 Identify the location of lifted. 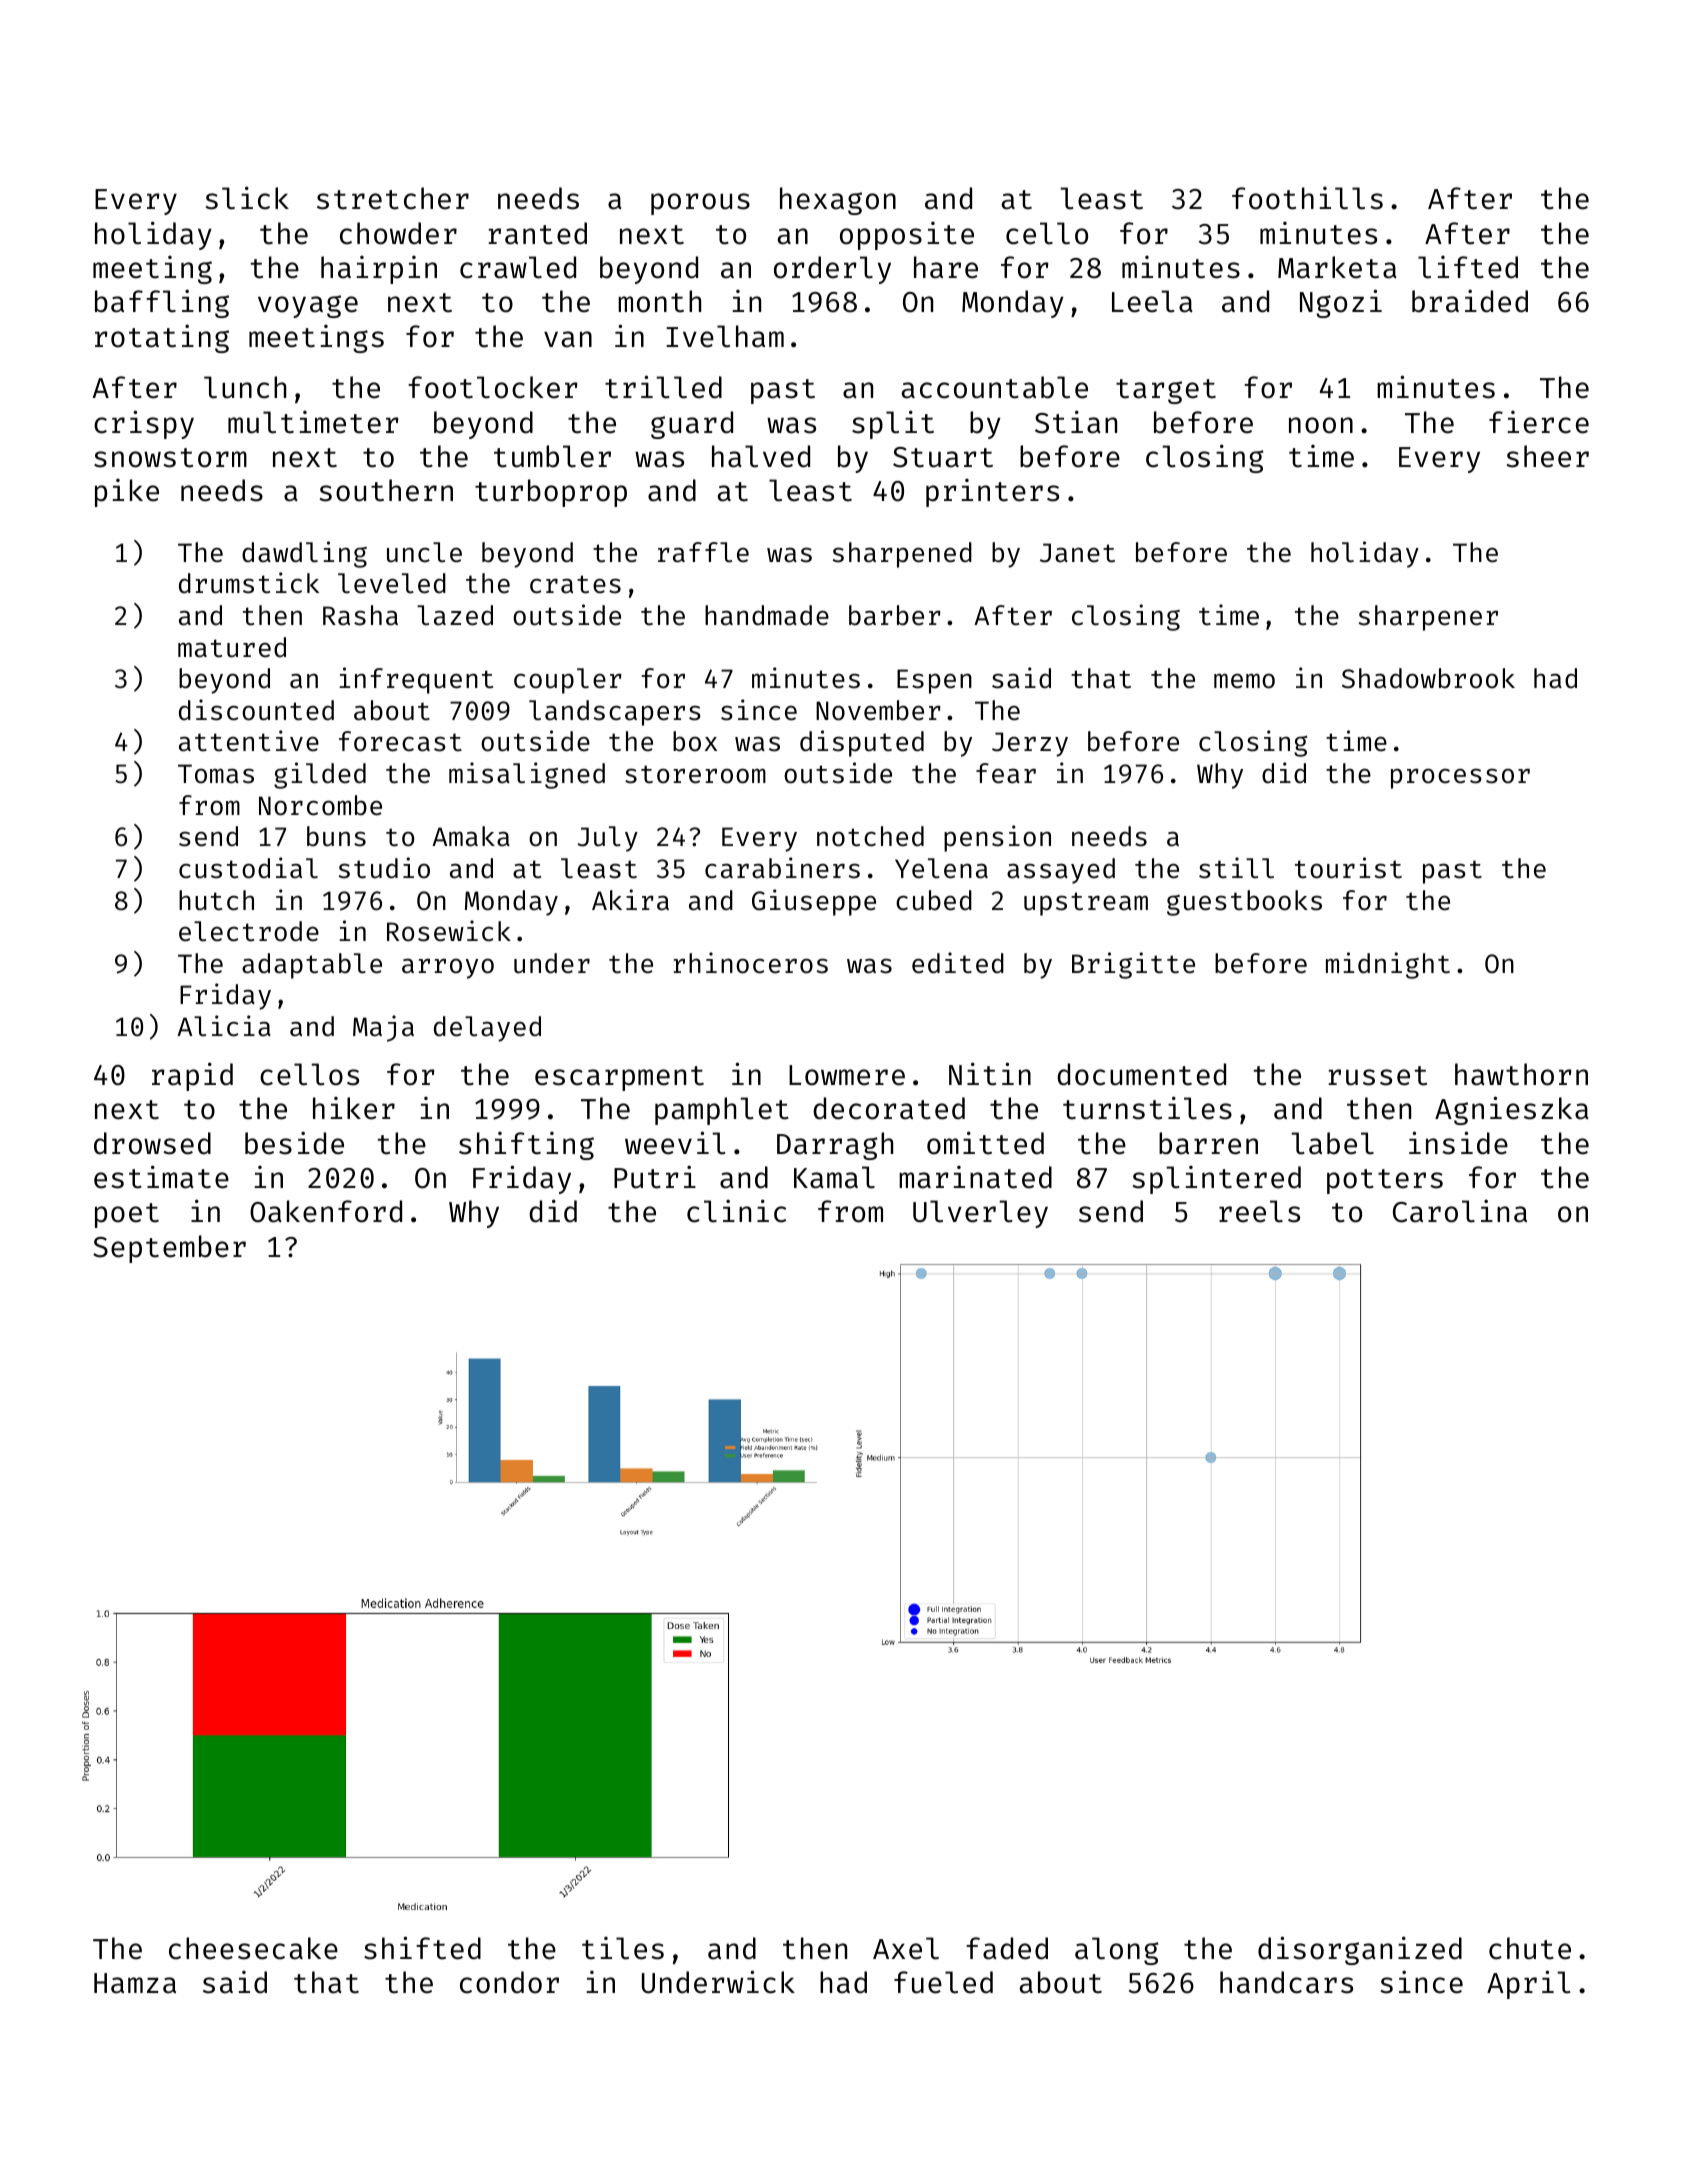
(1468, 267).
